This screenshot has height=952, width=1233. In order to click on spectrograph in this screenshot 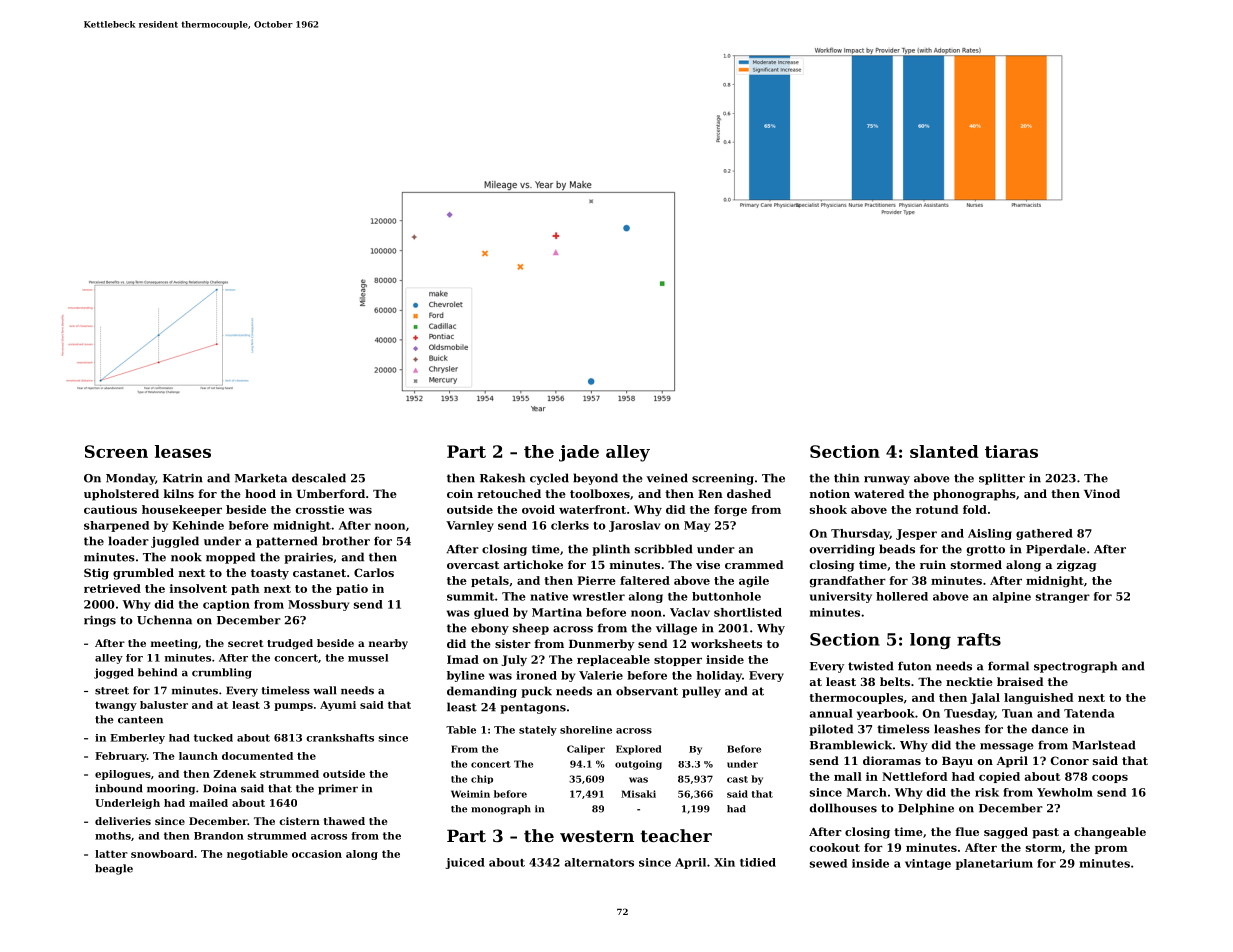, I will do `click(1075, 667)`.
